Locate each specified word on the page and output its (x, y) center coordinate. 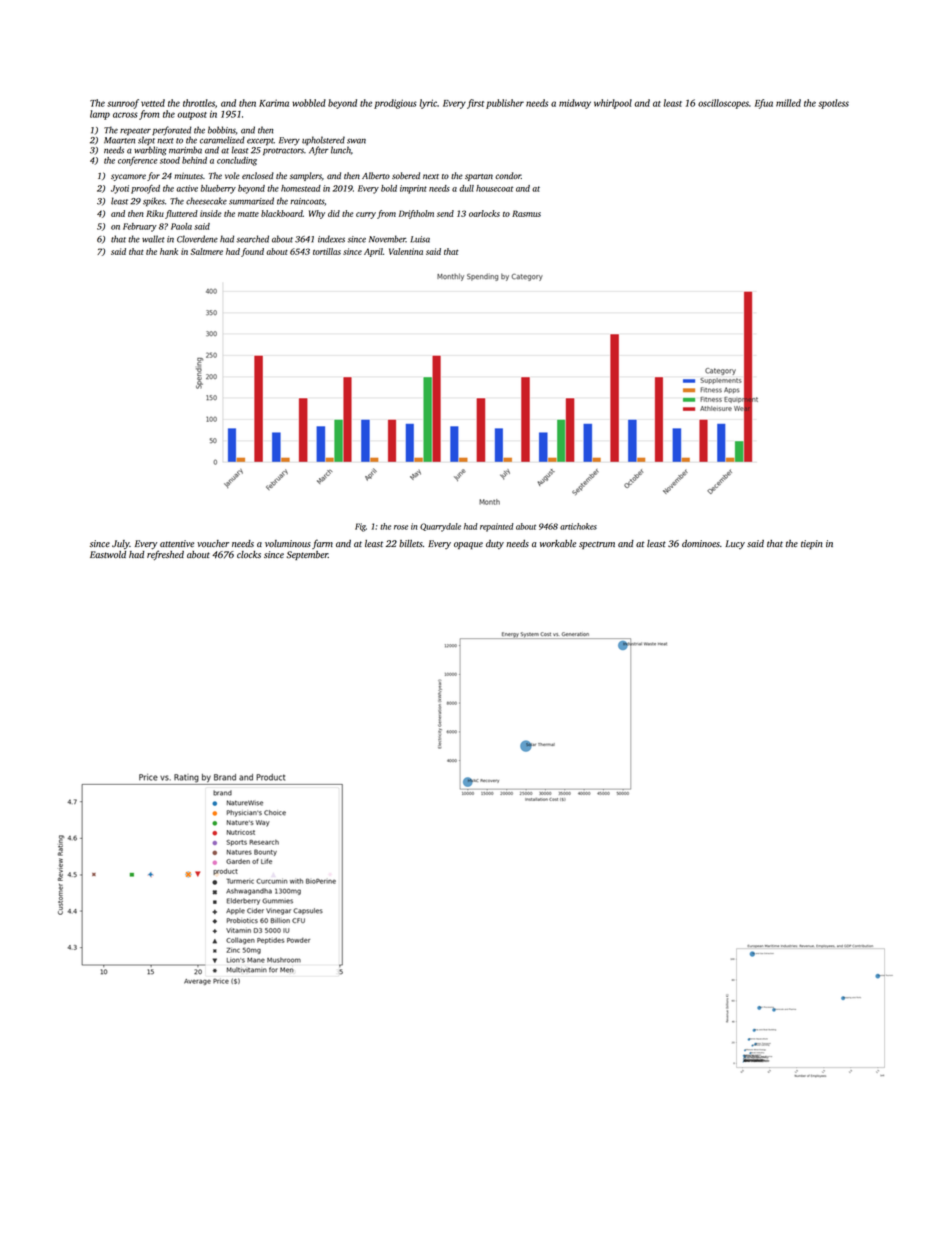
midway (575, 104)
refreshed (165, 555)
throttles (199, 103)
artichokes (578, 526)
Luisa (420, 239)
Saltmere (207, 251)
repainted (497, 527)
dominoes (701, 543)
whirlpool (613, 104)
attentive (177, 543)
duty (495, 544)
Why (317, 214)
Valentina (406, 251)
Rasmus (526, 213)
